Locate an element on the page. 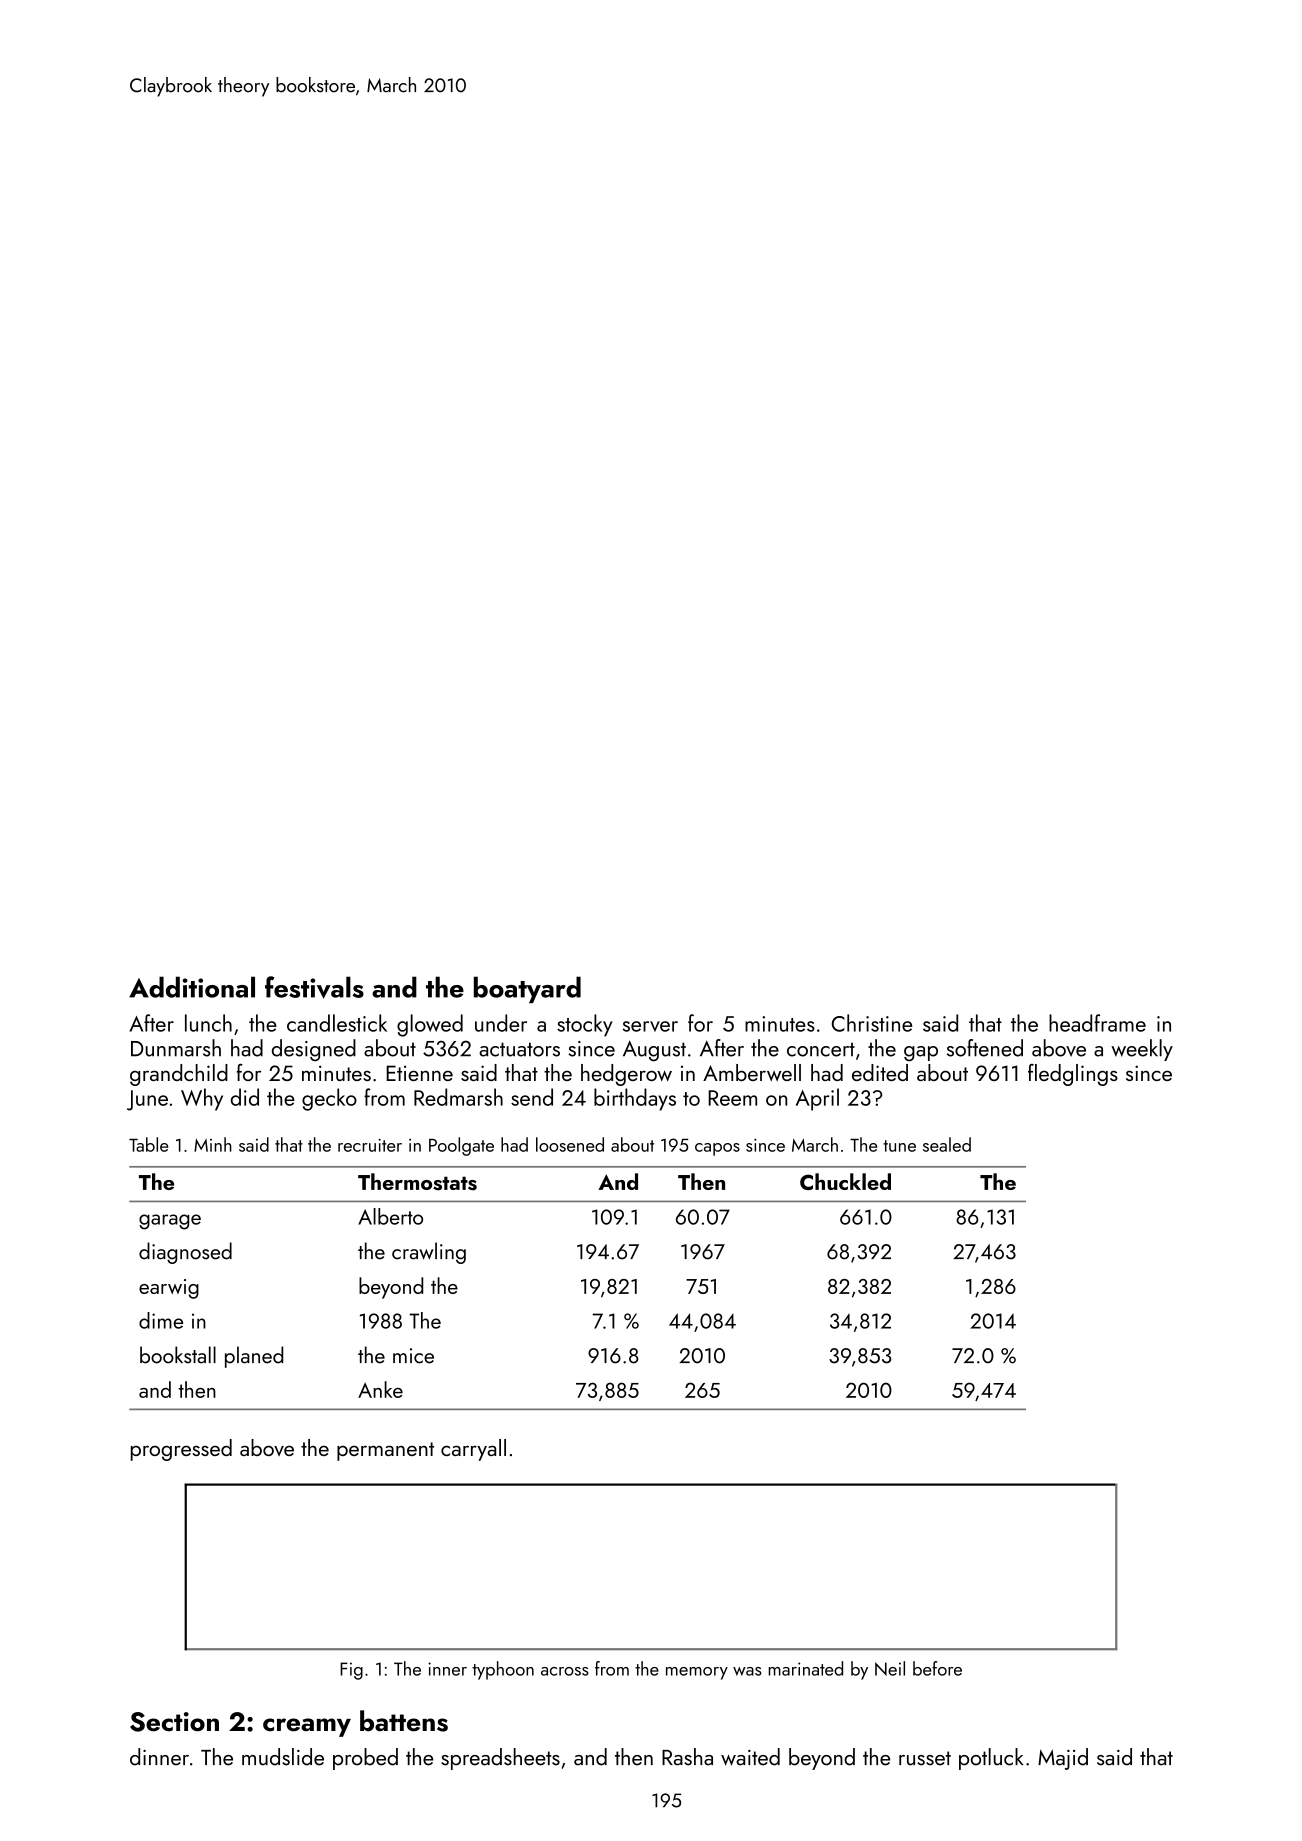 The height and width of the page is (1841, 1302). Christine is located at coordinates (872, 1023).
